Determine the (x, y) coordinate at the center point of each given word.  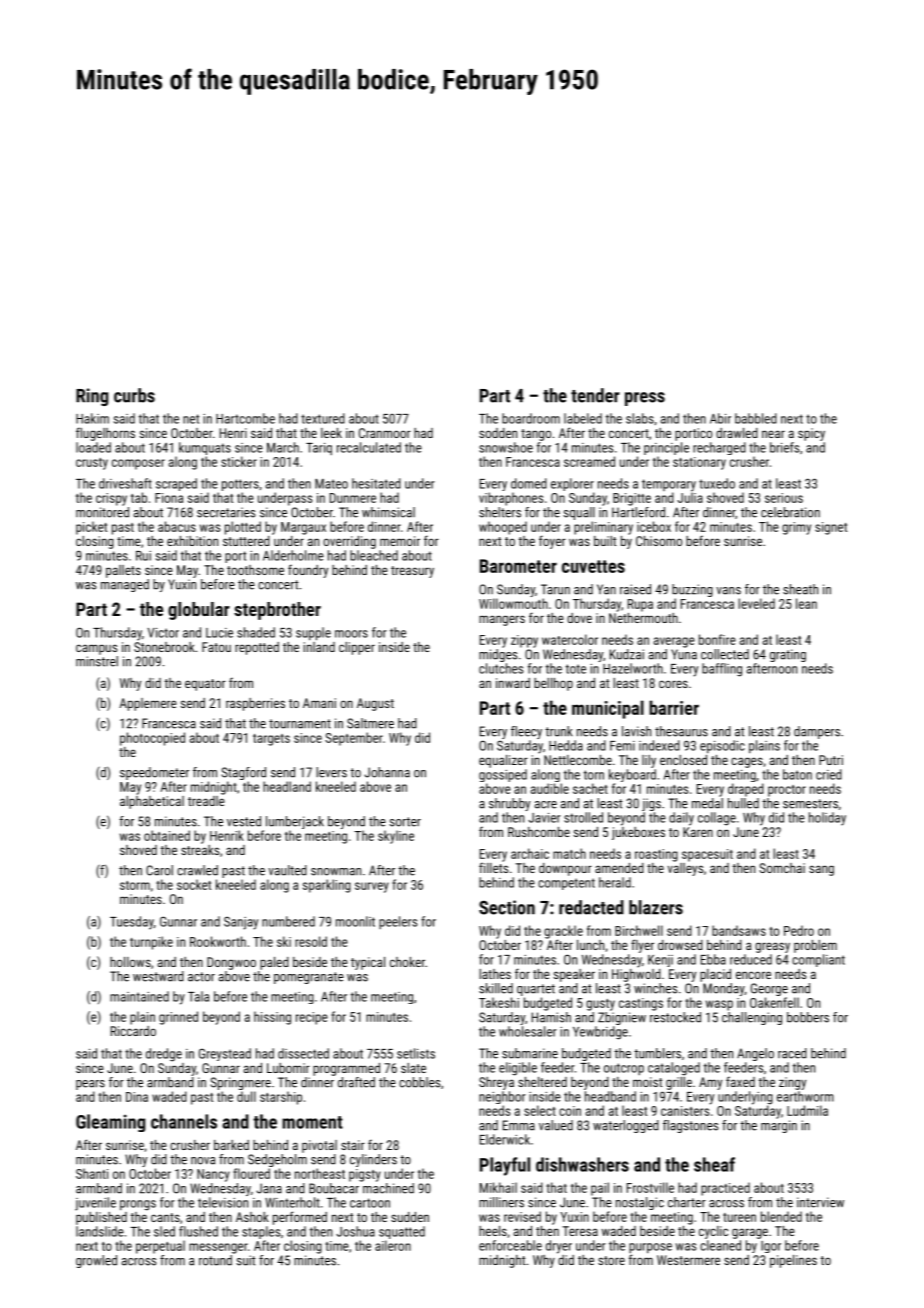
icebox (654, 526)
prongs (138, 1205)
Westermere (688, 1260)
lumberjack (295, 822)
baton (797, 774)
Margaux (303, 528)
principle (666, 448)
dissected (303, 1053)
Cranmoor (385, 433)
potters (240, 485)
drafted (356, 1082)
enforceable (510, 1245)
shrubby (509, 804)
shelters (500, 512)
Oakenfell (774, 1002)
